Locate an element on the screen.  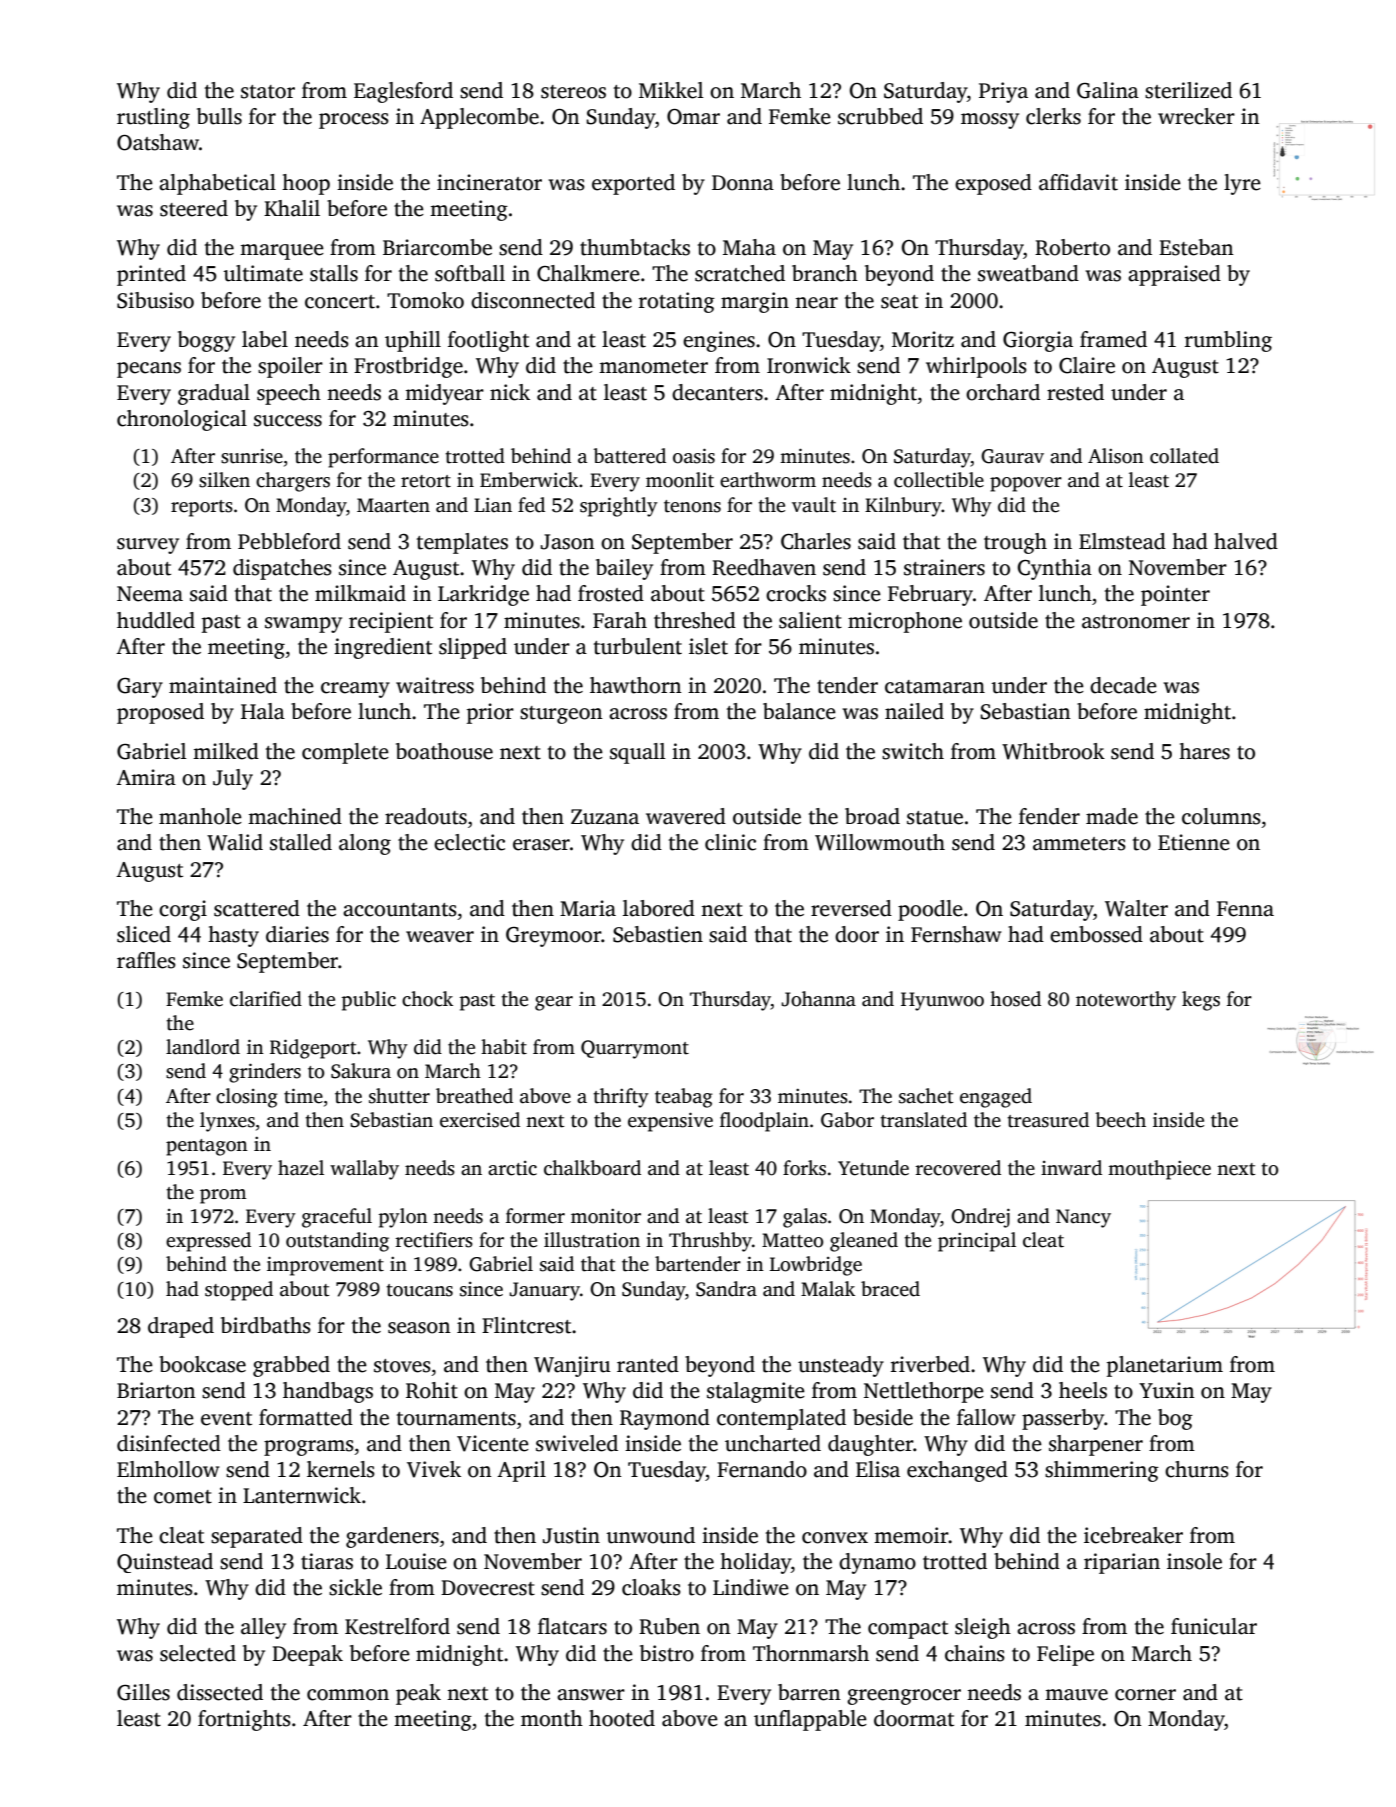
Mikkel is located at coordinates (671, 90).
